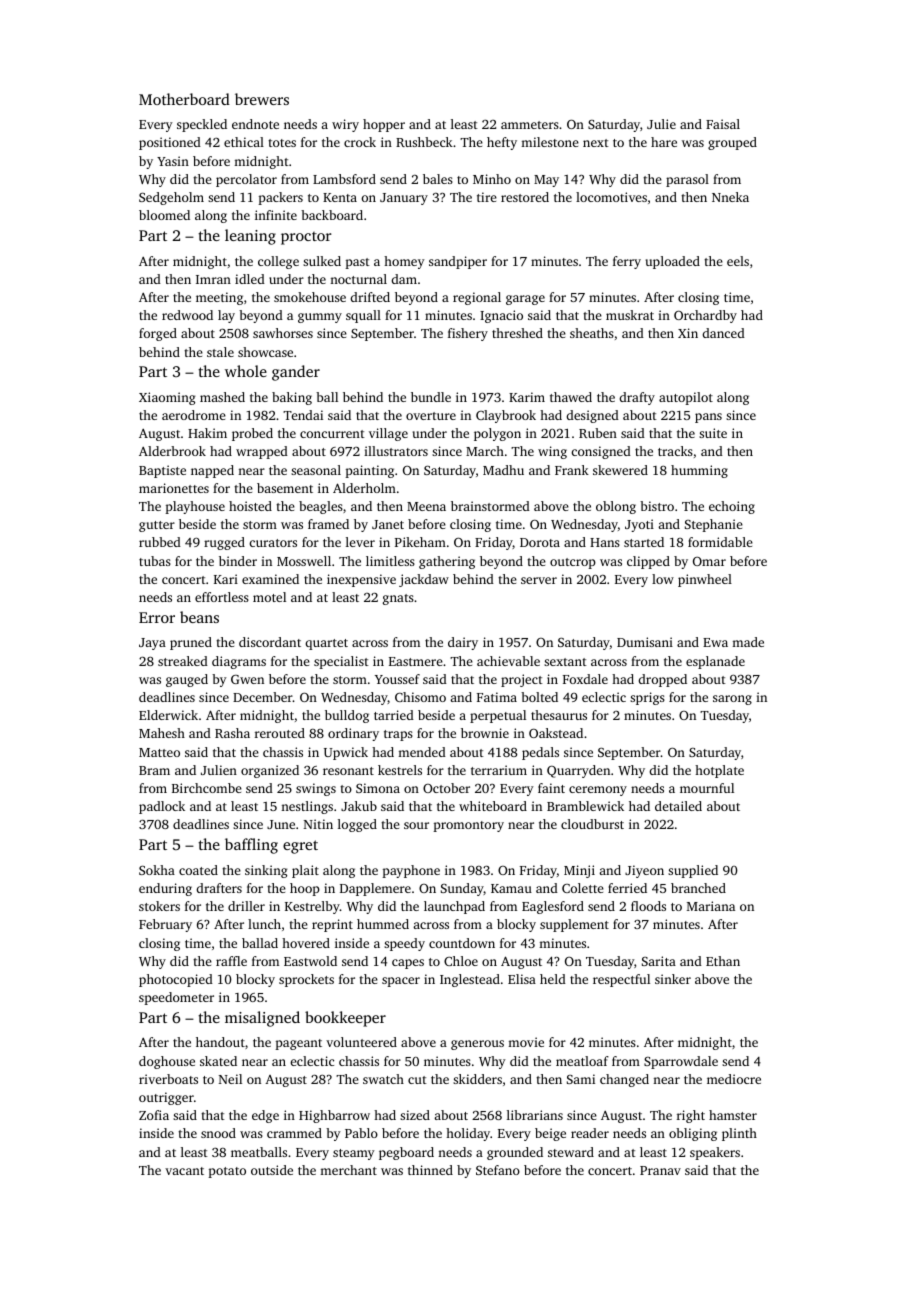  Describe the element at coordinates (723, 124) in the screenshot. I see `Faisal` at that location.
